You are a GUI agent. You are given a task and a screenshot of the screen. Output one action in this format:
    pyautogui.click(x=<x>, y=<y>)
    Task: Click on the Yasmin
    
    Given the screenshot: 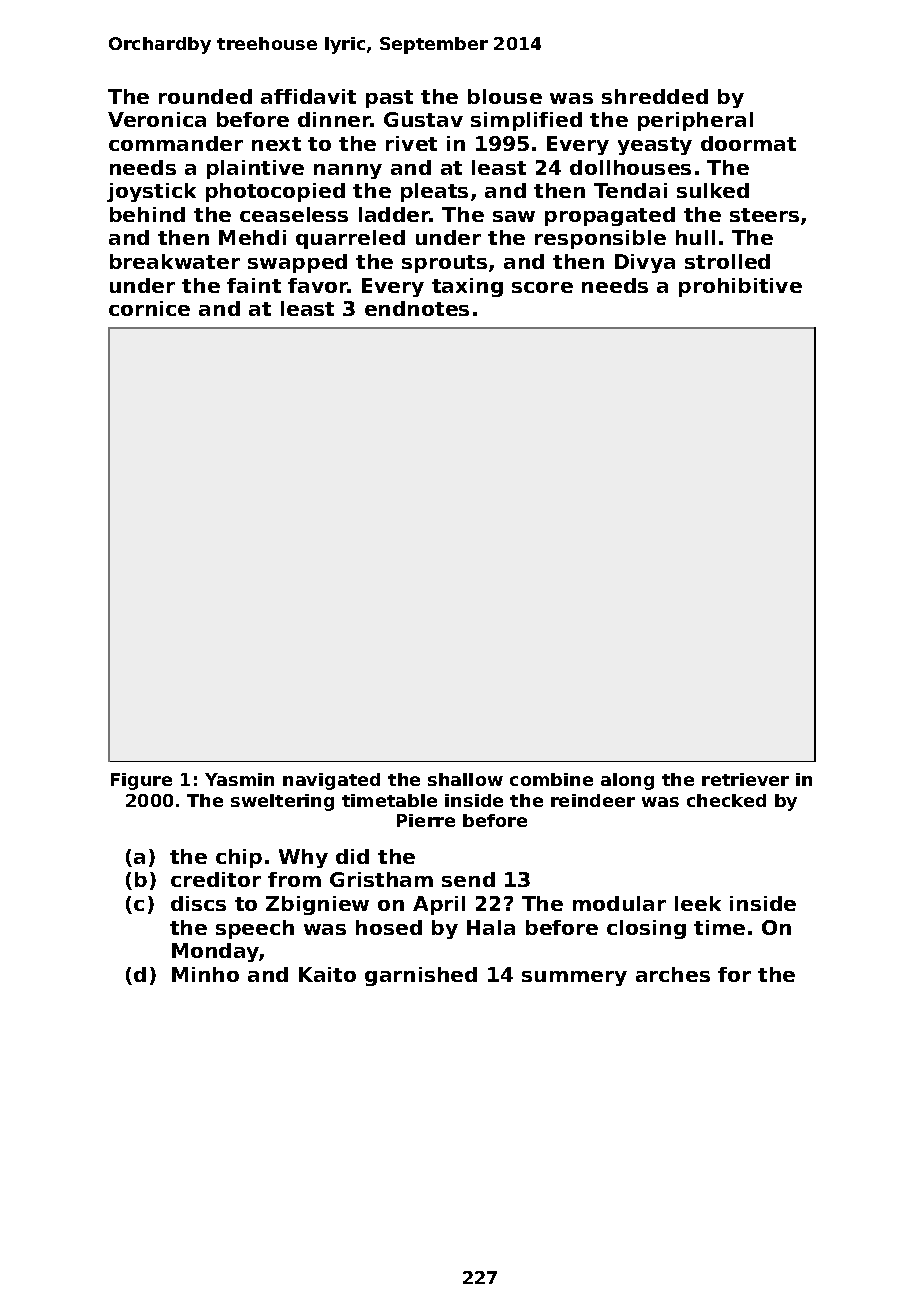 What is the action you would take?
    pyautogui.click(x=239, y=779)
